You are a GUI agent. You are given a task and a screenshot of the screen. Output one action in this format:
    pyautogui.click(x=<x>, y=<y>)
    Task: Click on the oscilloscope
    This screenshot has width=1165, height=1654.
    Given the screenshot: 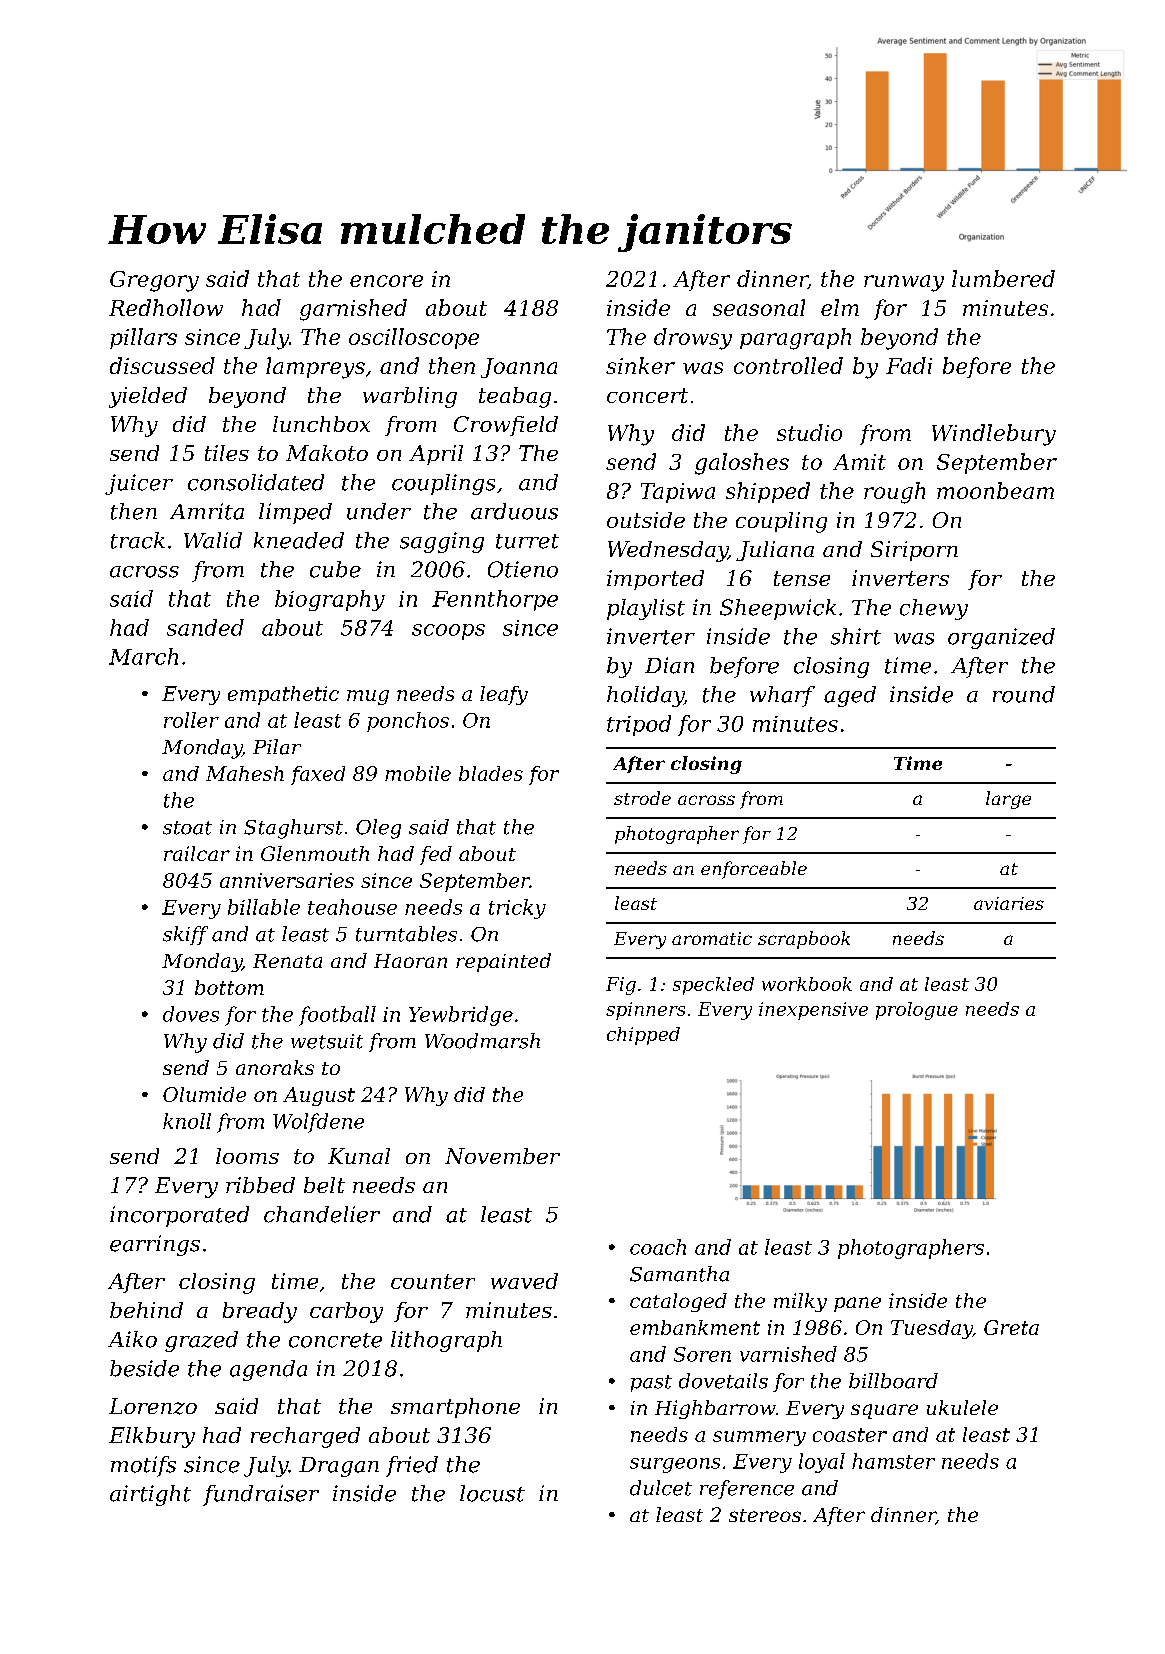 What is the action you would take?
    pyautogui.click(x=414, y=338)
